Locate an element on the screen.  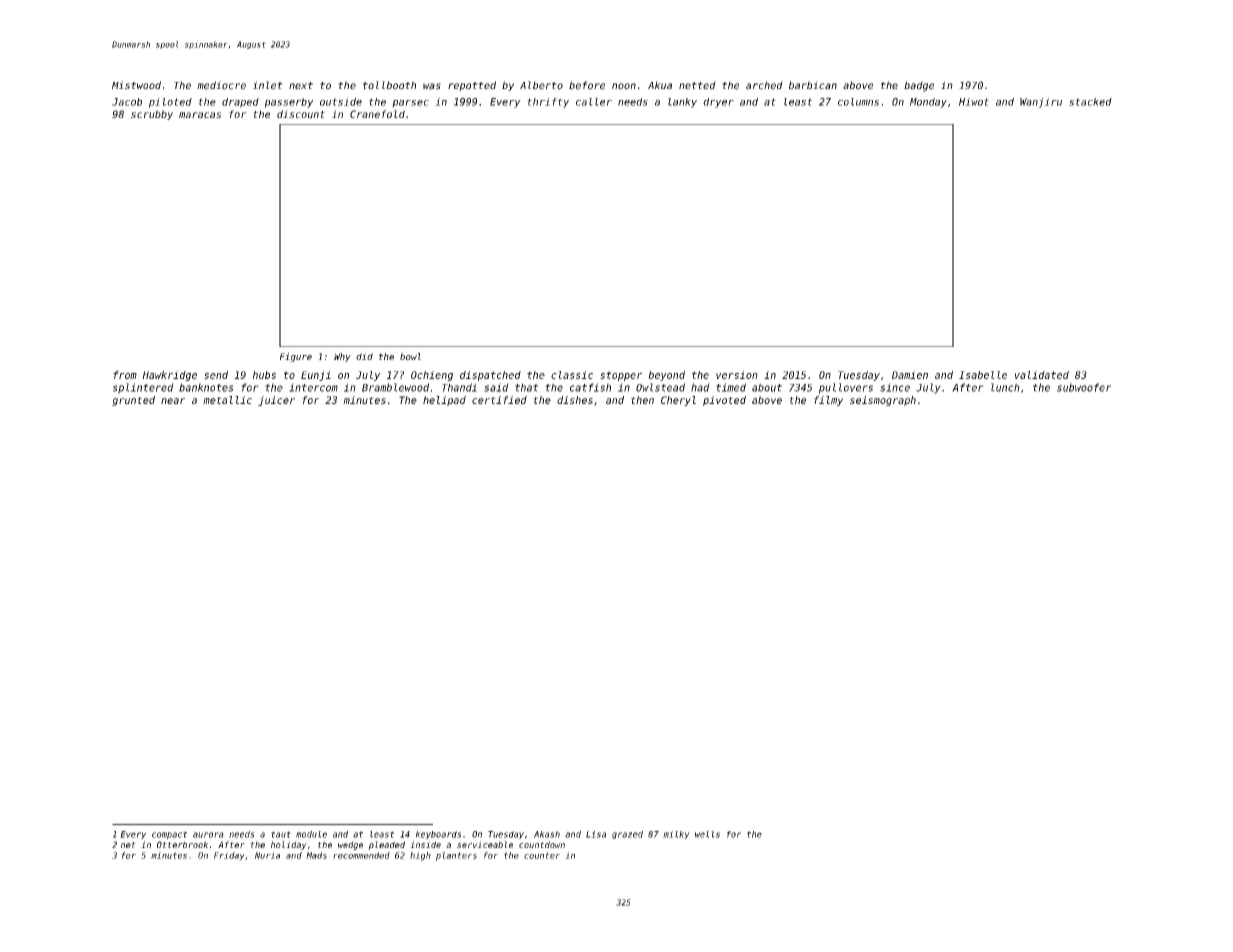
Wanjiru is located at coordinates (1041, 103).
